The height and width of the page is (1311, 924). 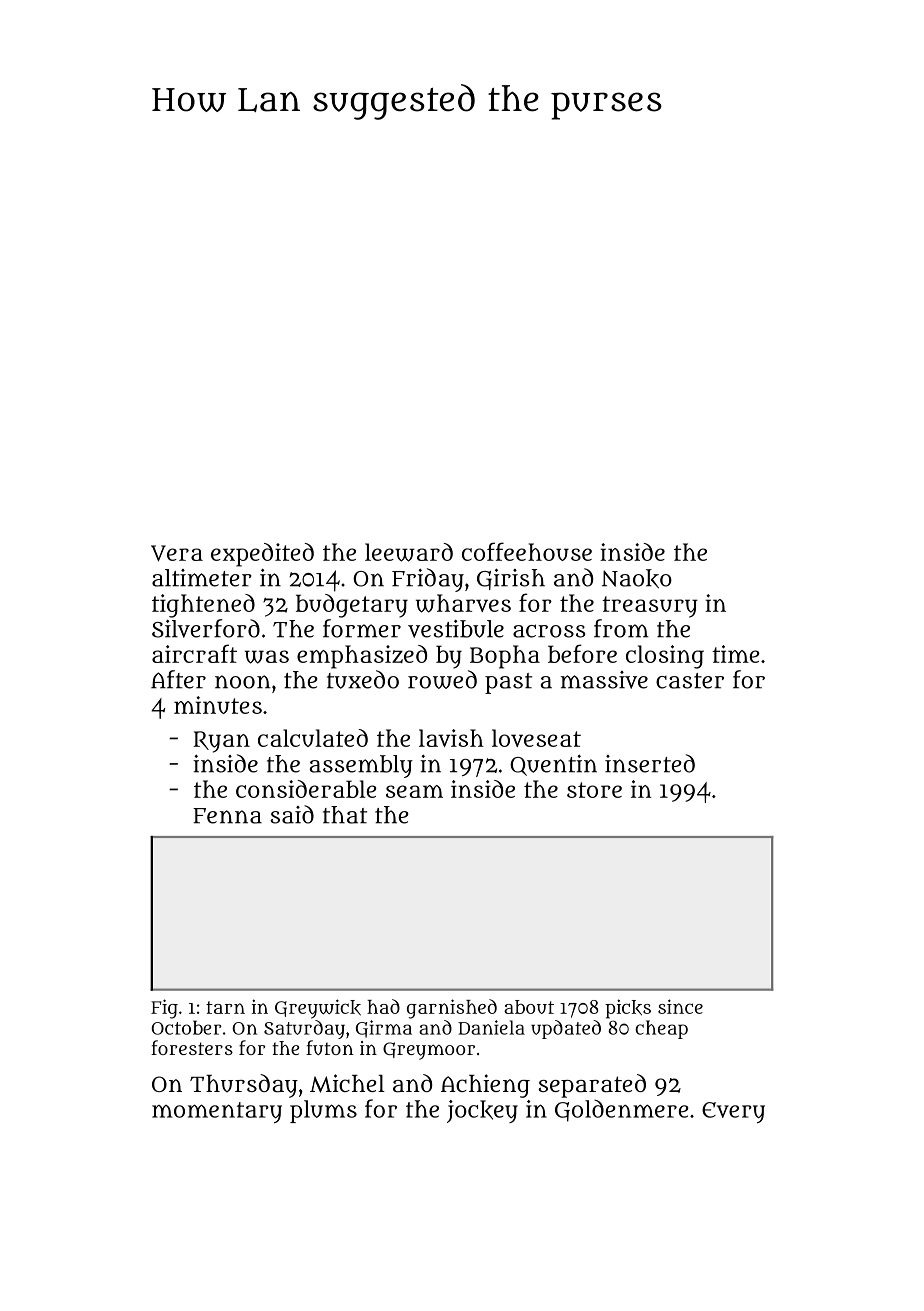 What do you see at coordinates (323, 1111) in the page?
I see `plums` at bounding box center [323, 1111].
